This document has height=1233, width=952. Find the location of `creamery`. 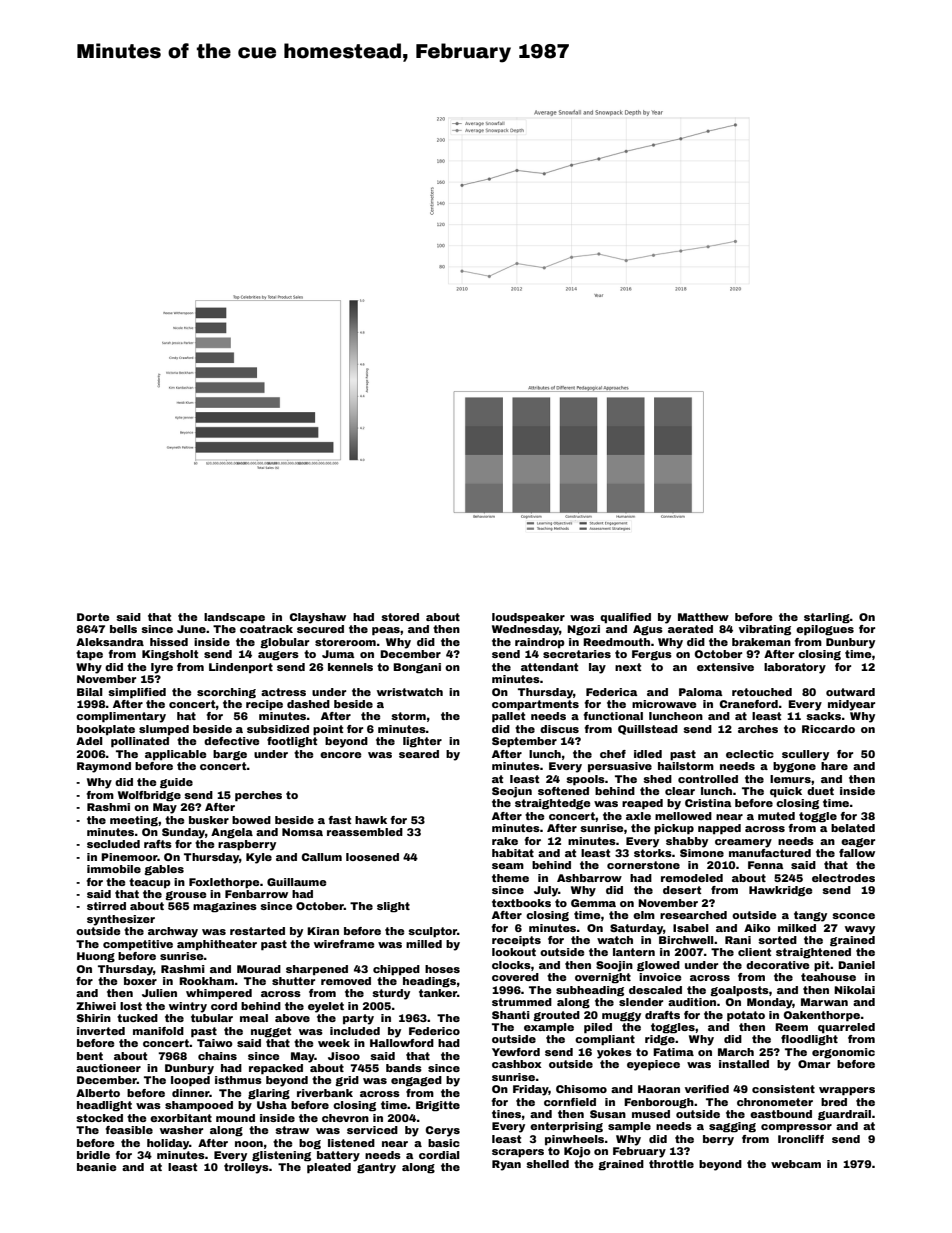

creamery is located at coordinates (743, 843).
